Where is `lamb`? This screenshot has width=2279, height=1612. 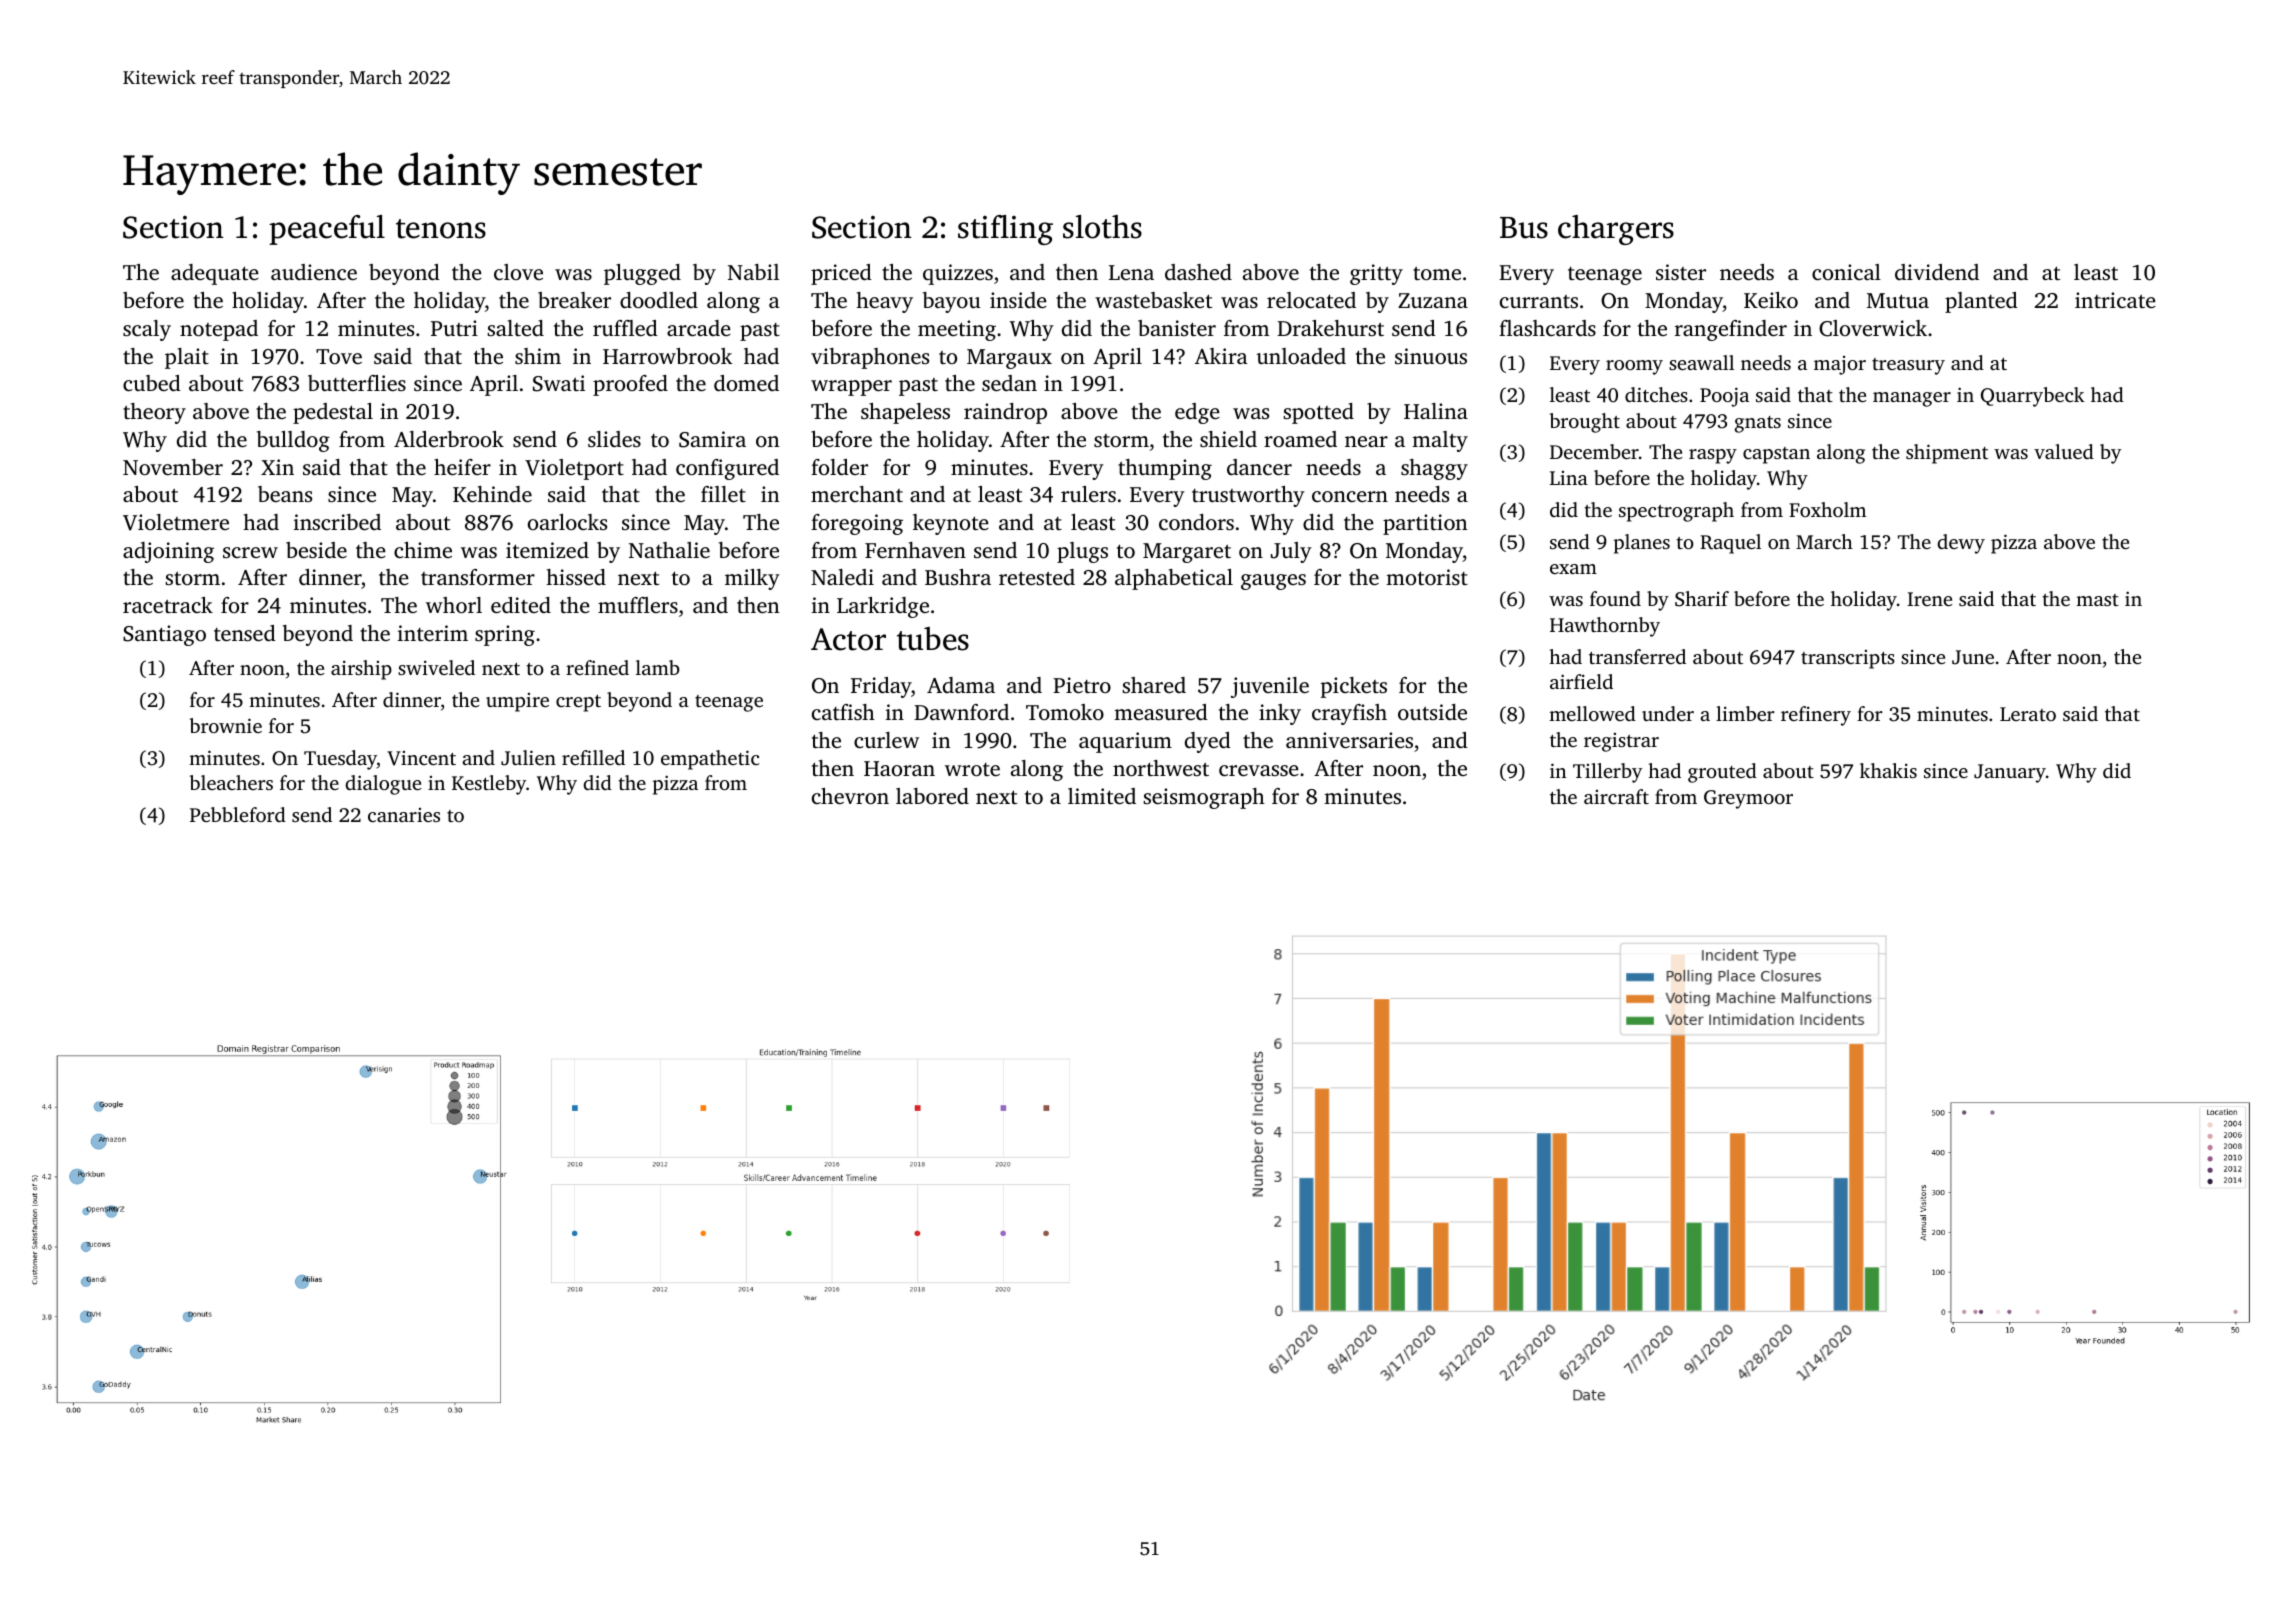 lamb is located at coordinates (658, 667).
